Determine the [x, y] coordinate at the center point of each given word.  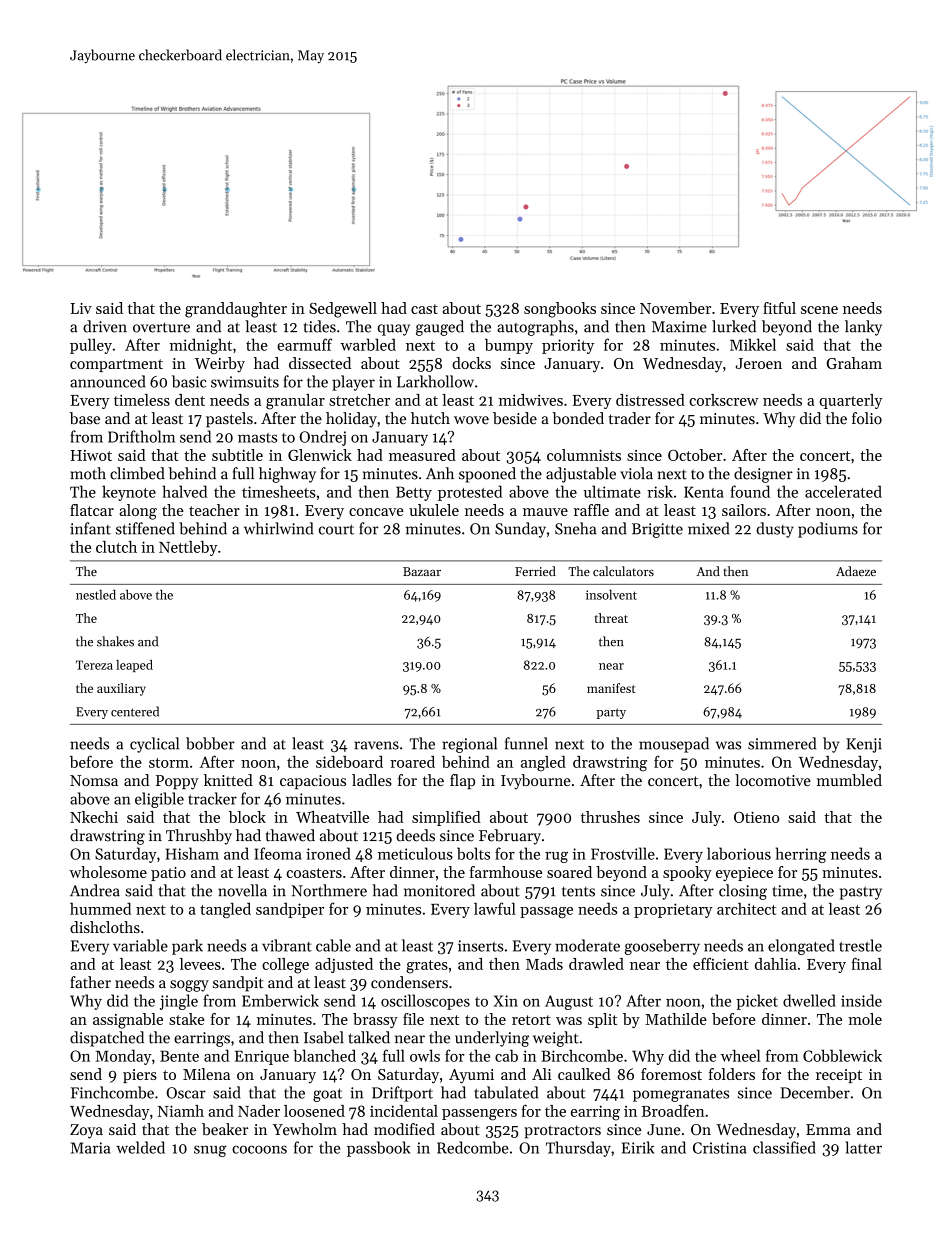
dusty [775, 530]
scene [819, 310]
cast [424, 309]
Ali [541, 1074]
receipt [839, 1076]
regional [469, 745]
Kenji [864, 745]
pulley [91, 346]
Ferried [535, 571]
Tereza [94, 665]
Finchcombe [112, 1092]
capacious [313, 782]
